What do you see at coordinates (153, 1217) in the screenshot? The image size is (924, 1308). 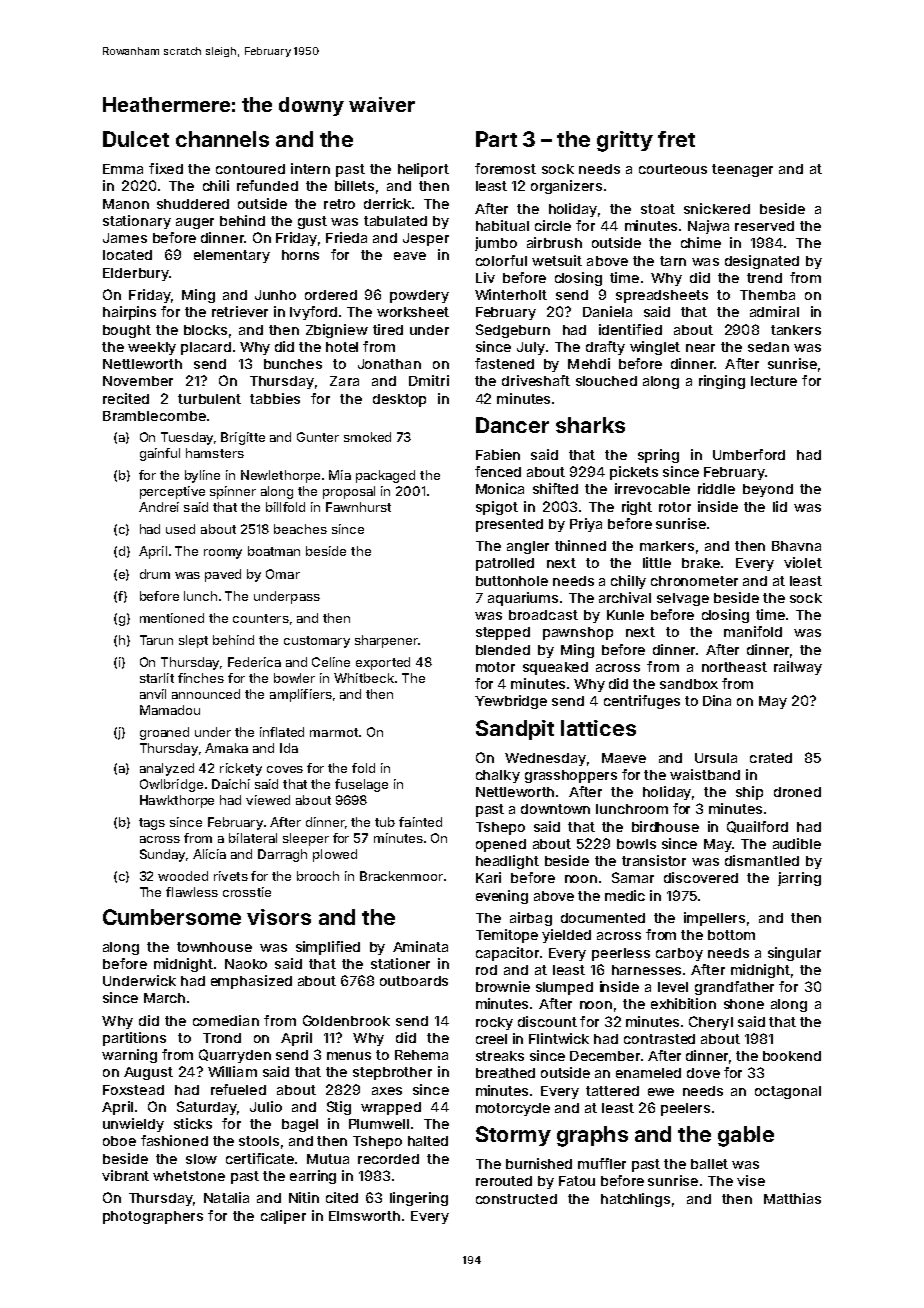 I see `photographers` at bounding box center [153, 1217].
